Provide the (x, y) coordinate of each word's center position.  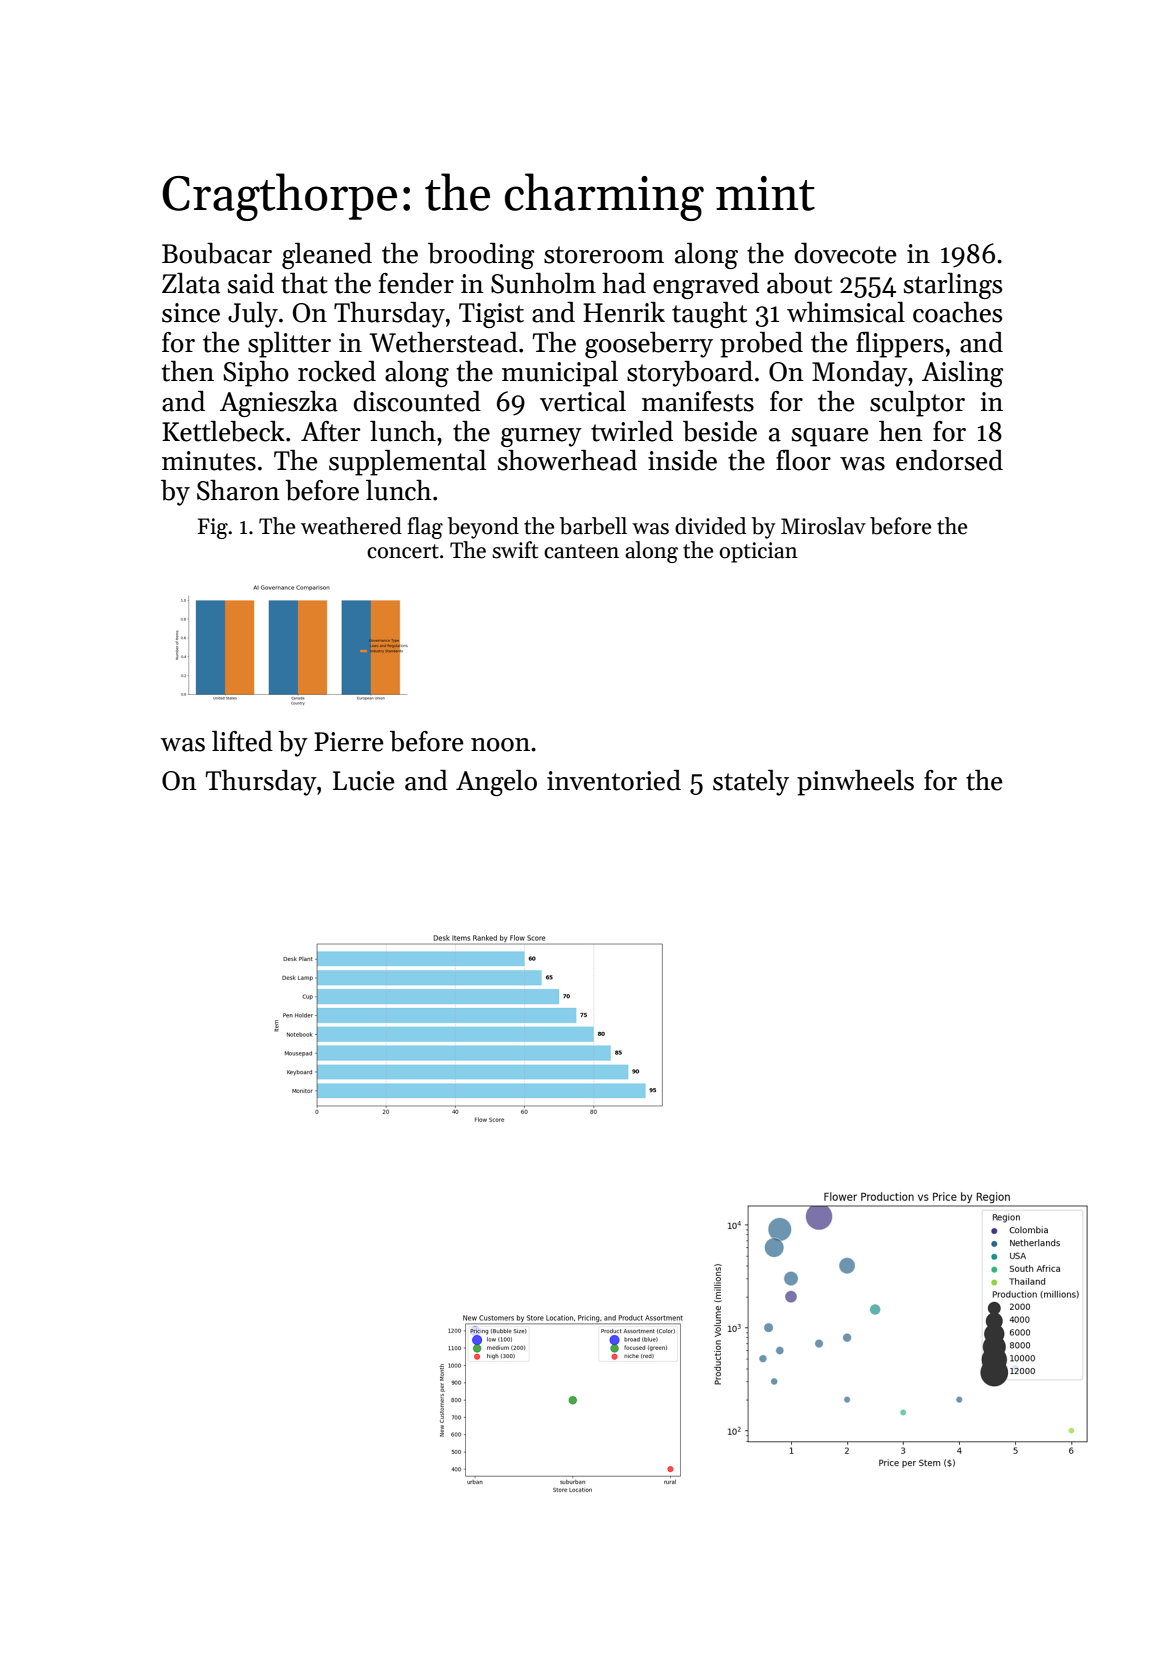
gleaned (327, 256)
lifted (242, 741)
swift (515, 550)
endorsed (949, 460)
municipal (560, 374)
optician (758, 552)
